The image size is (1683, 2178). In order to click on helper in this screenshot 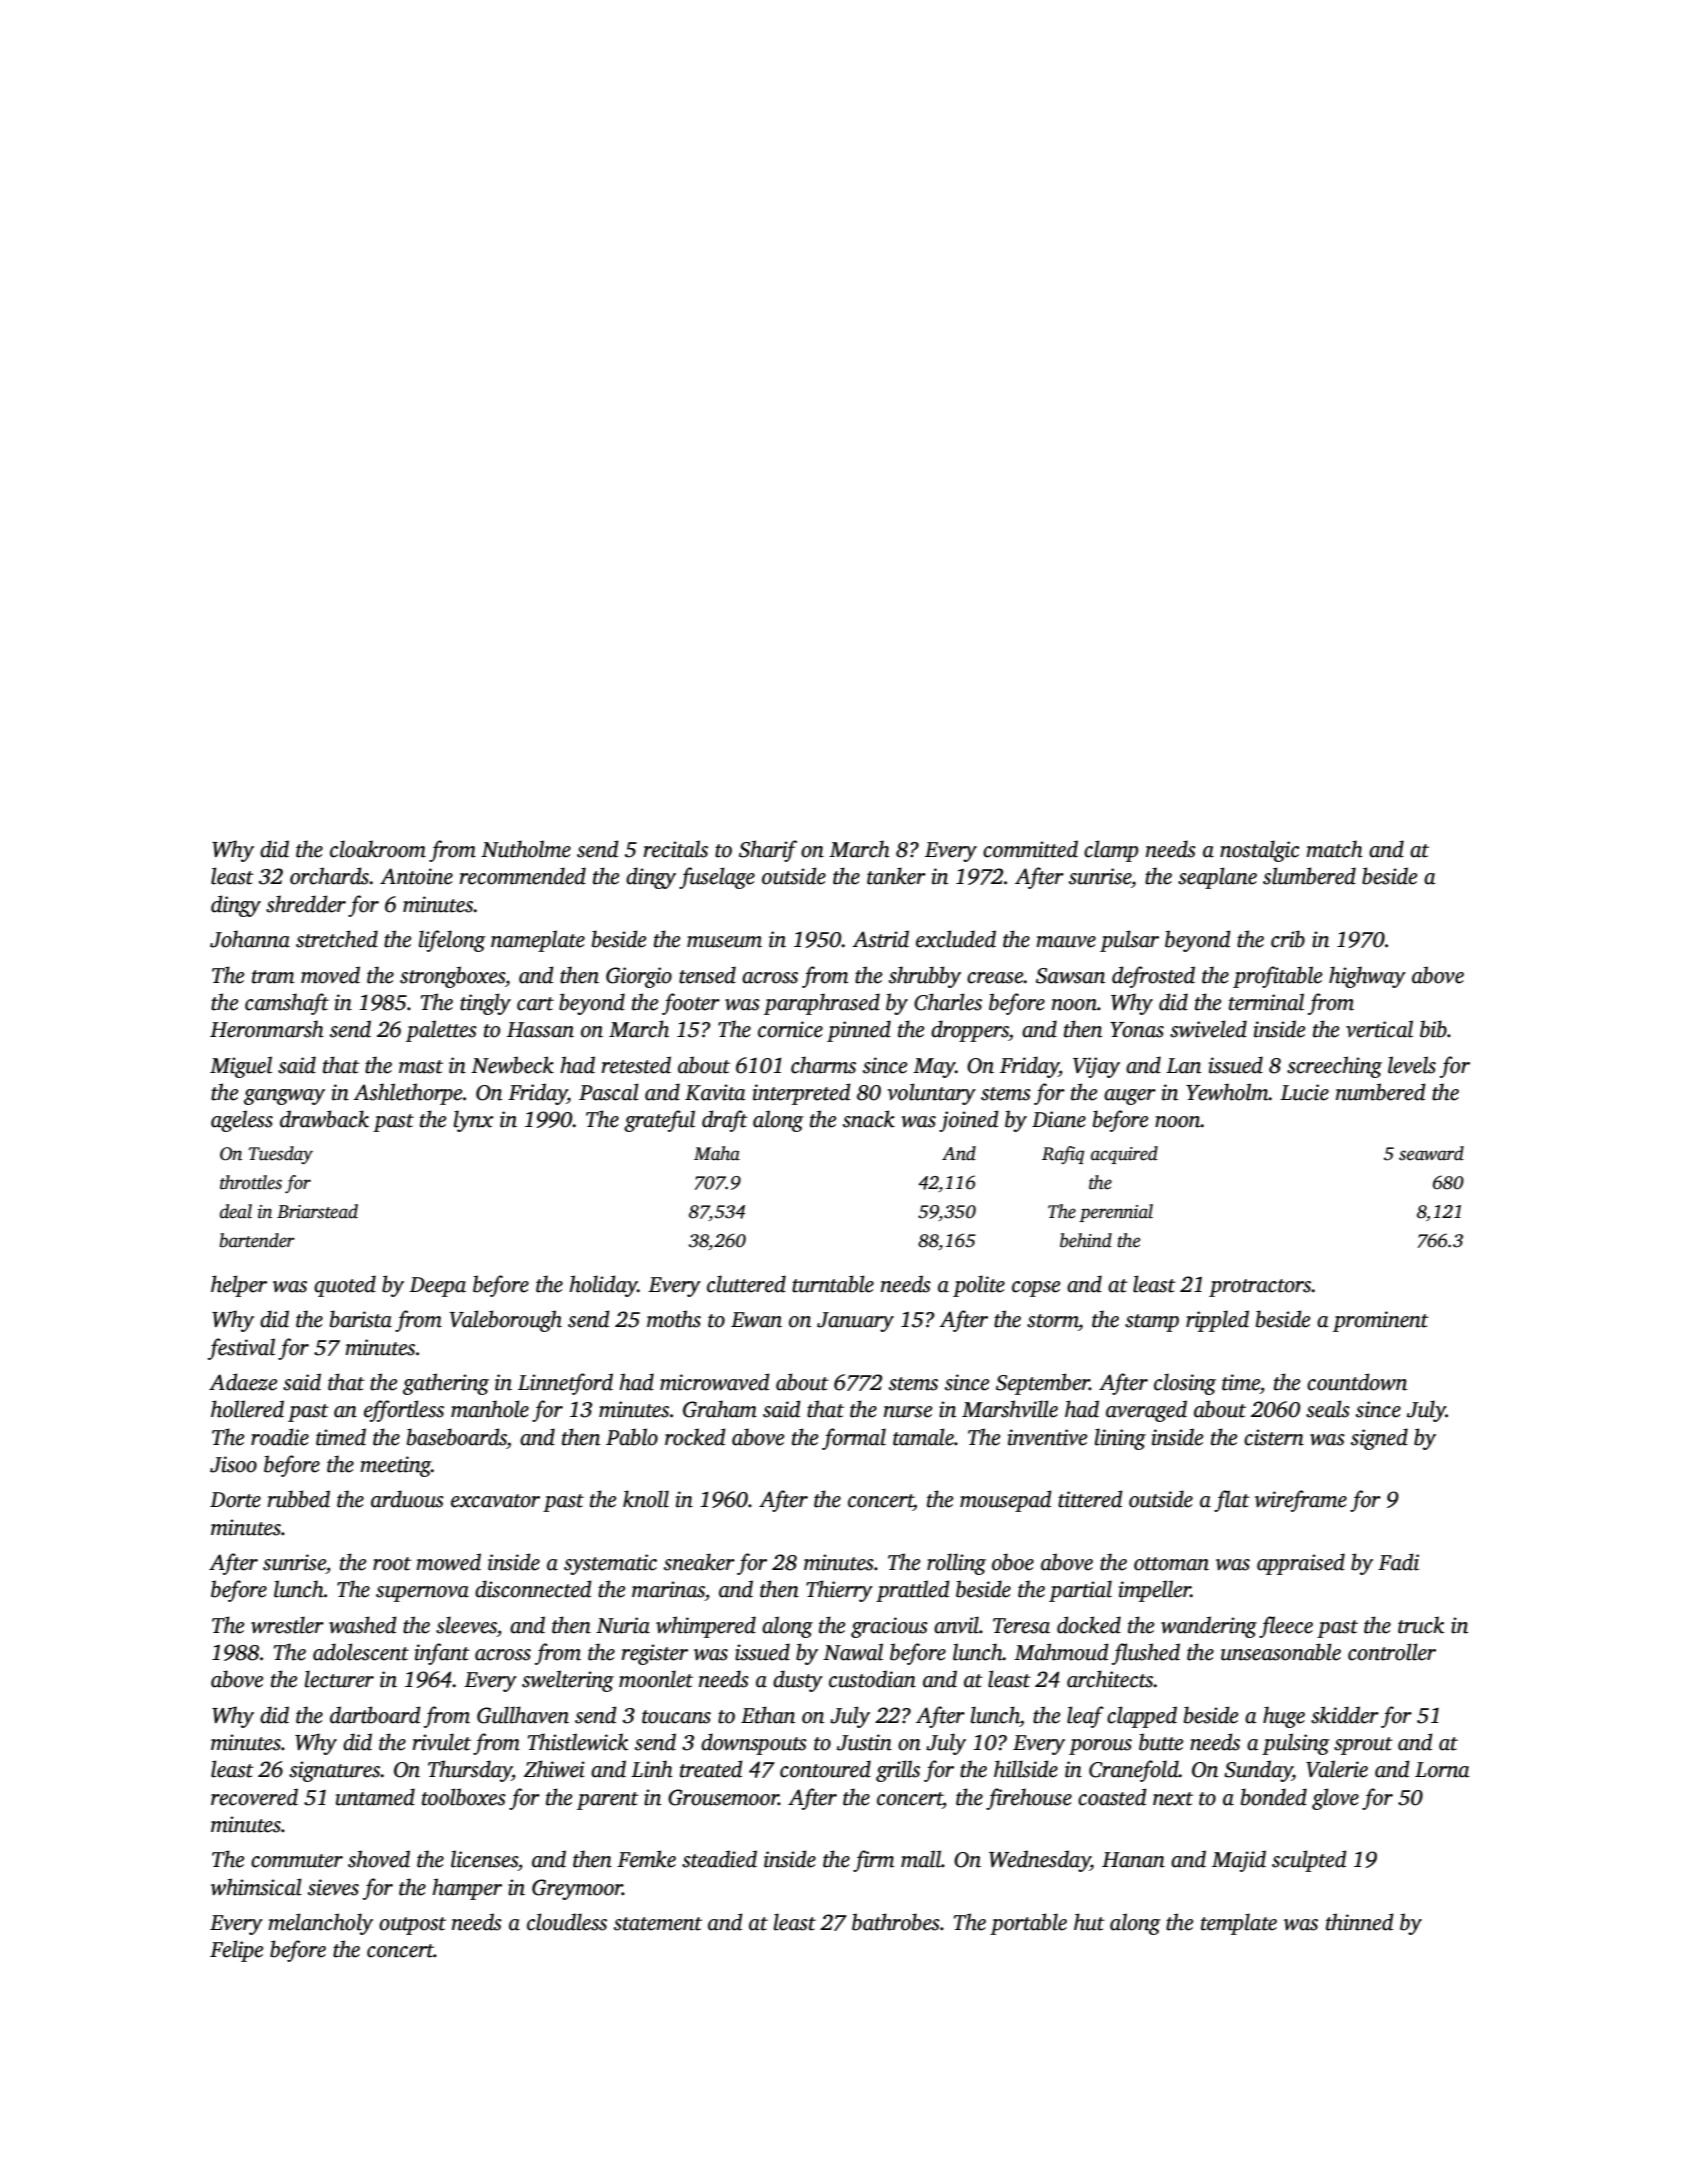, I will do `click(239, 1286)`.
